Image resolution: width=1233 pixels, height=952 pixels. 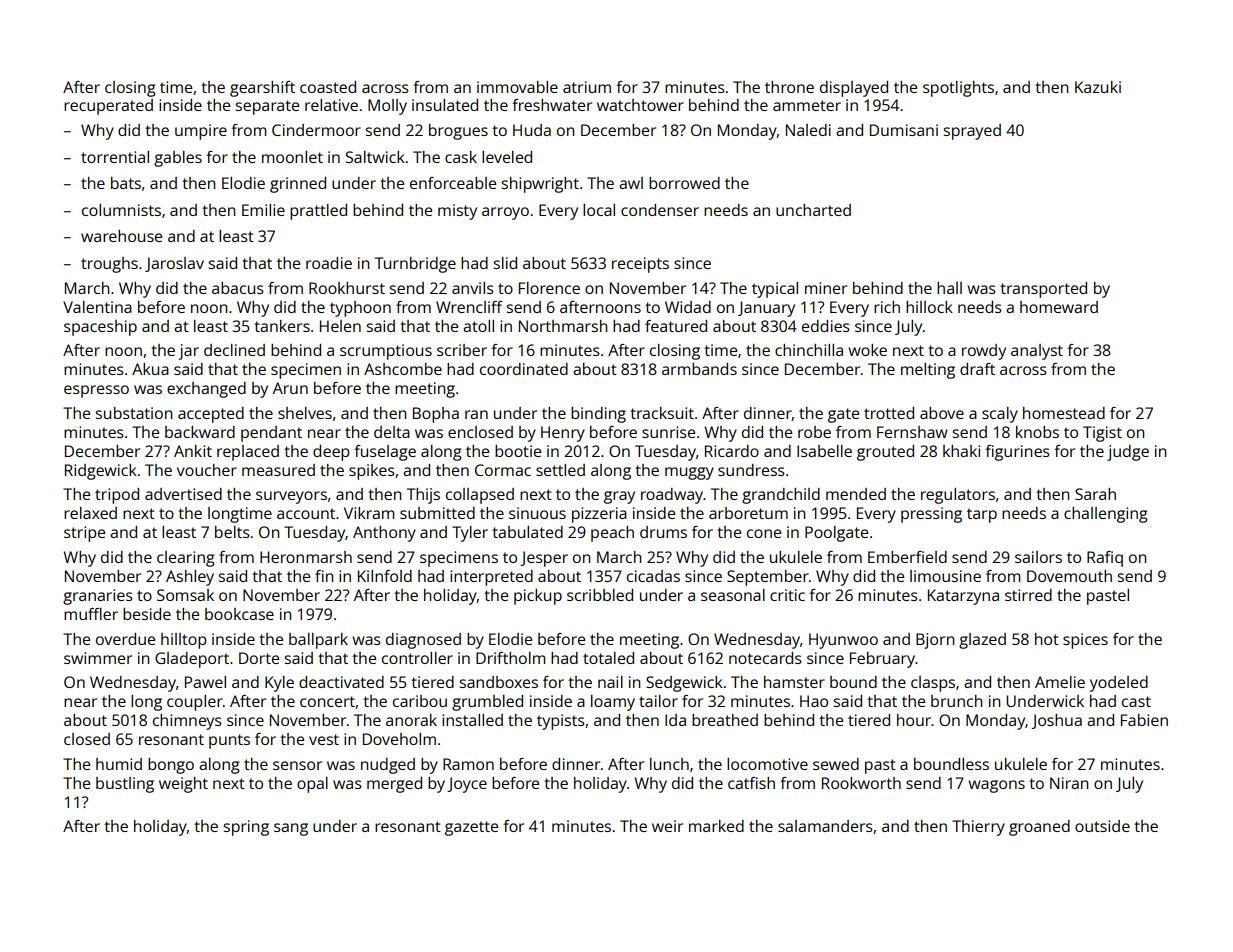 I want to click on cone, so click(x=764, y=533).
